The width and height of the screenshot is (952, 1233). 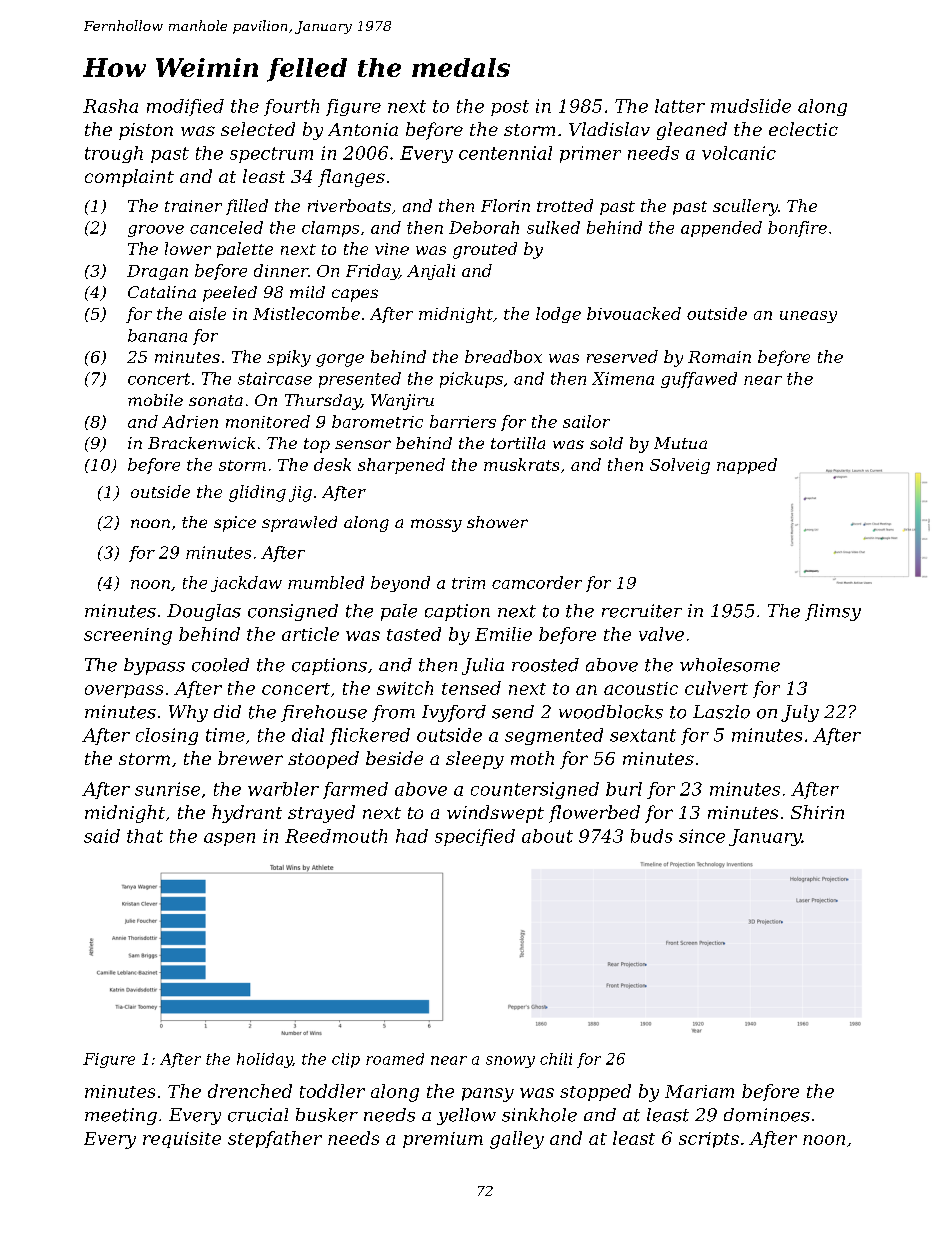 What do you see at coordinates (595, 1092) in the screenshot?
I see `stopped` at bounding box center [595, 1092].
